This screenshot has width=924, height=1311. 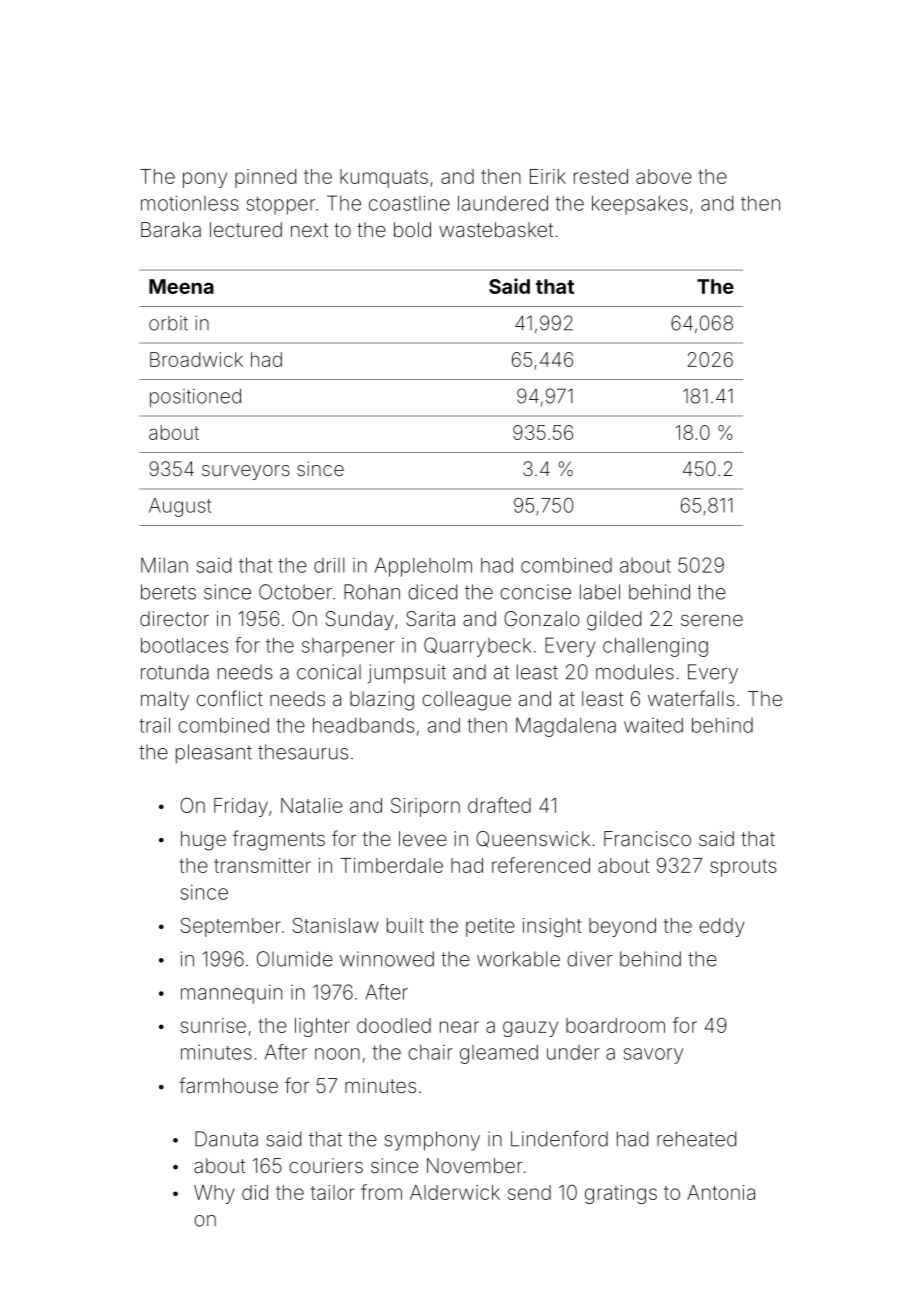 What do you see at coordinates (171, 229) in the screenshot?
I see `Baraka` at bounding box center [171, 229].
